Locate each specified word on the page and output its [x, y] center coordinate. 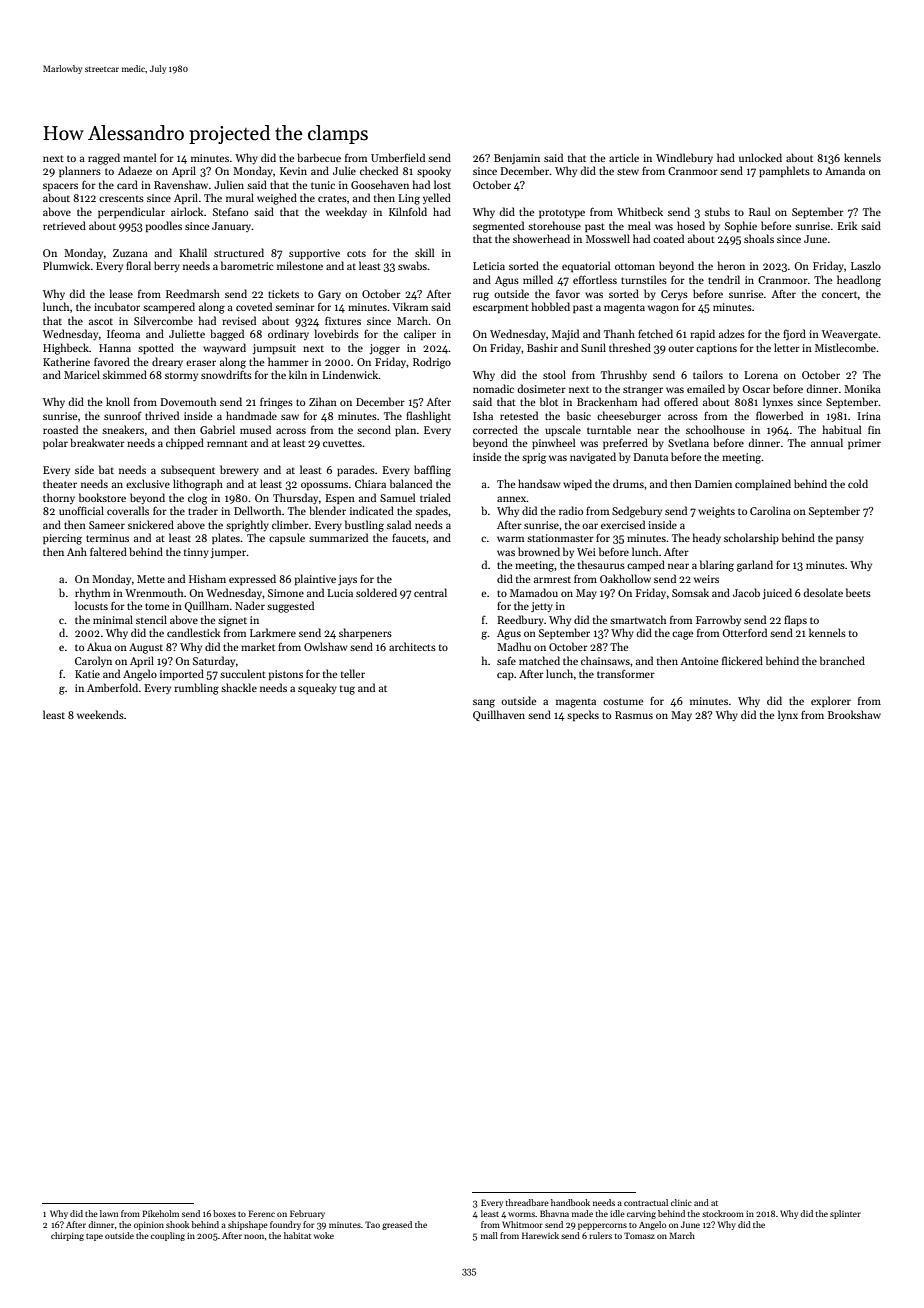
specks [583, 715]
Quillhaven [499, 715]
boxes [224, 1213]
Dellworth [257, 510]
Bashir [542, 347]
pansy [850, 540]
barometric [247, 265]
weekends [100, 714]
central [430, 592]
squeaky [317, 688]
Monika [862, 388]
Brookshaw [854, 714]
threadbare [527, 1202]
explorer [831, 701]
